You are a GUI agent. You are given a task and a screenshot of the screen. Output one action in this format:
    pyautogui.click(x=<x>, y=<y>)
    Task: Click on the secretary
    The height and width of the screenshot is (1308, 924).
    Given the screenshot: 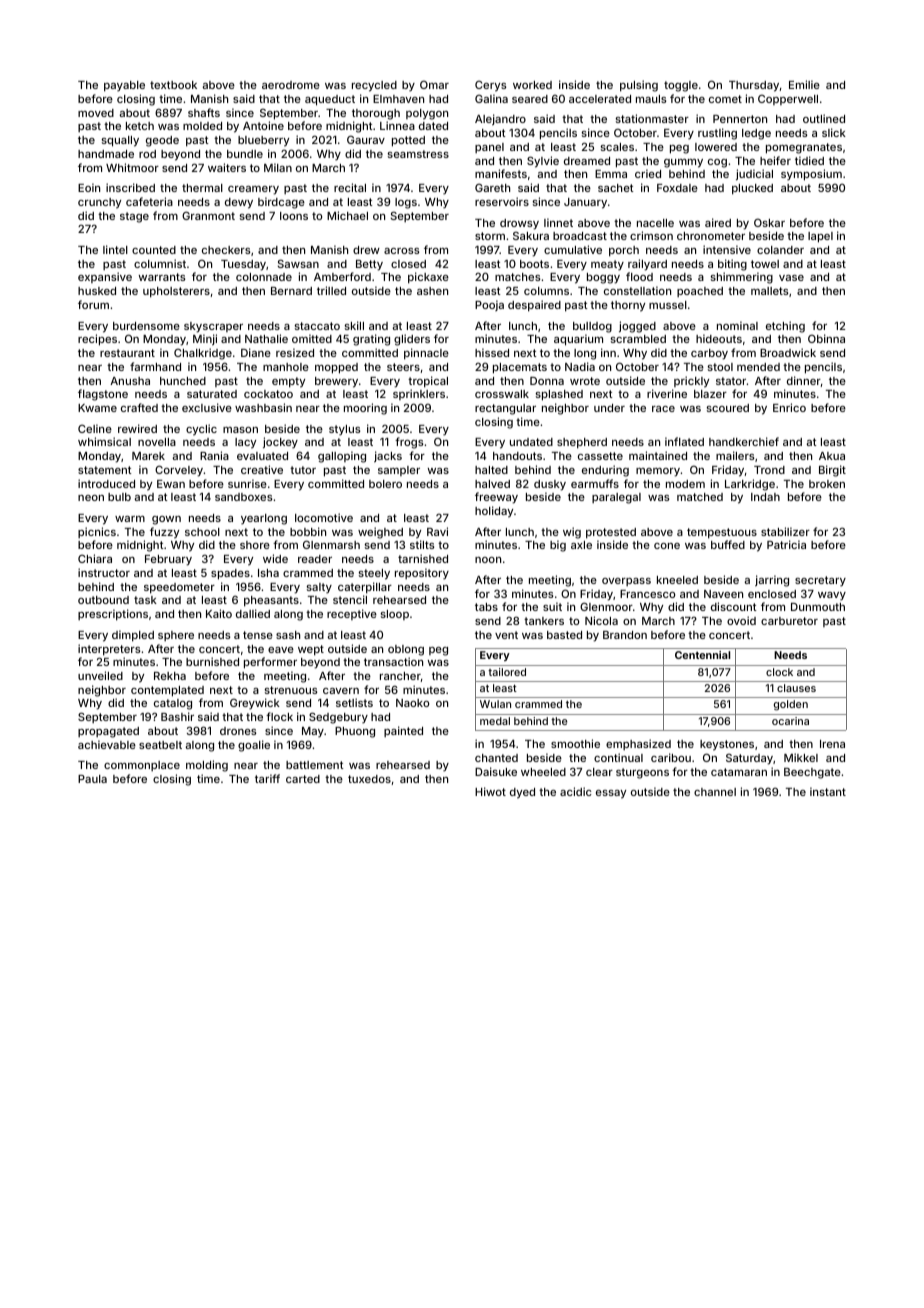 What is the action you would take?
    pyautogui.click(x=820, y=581)
